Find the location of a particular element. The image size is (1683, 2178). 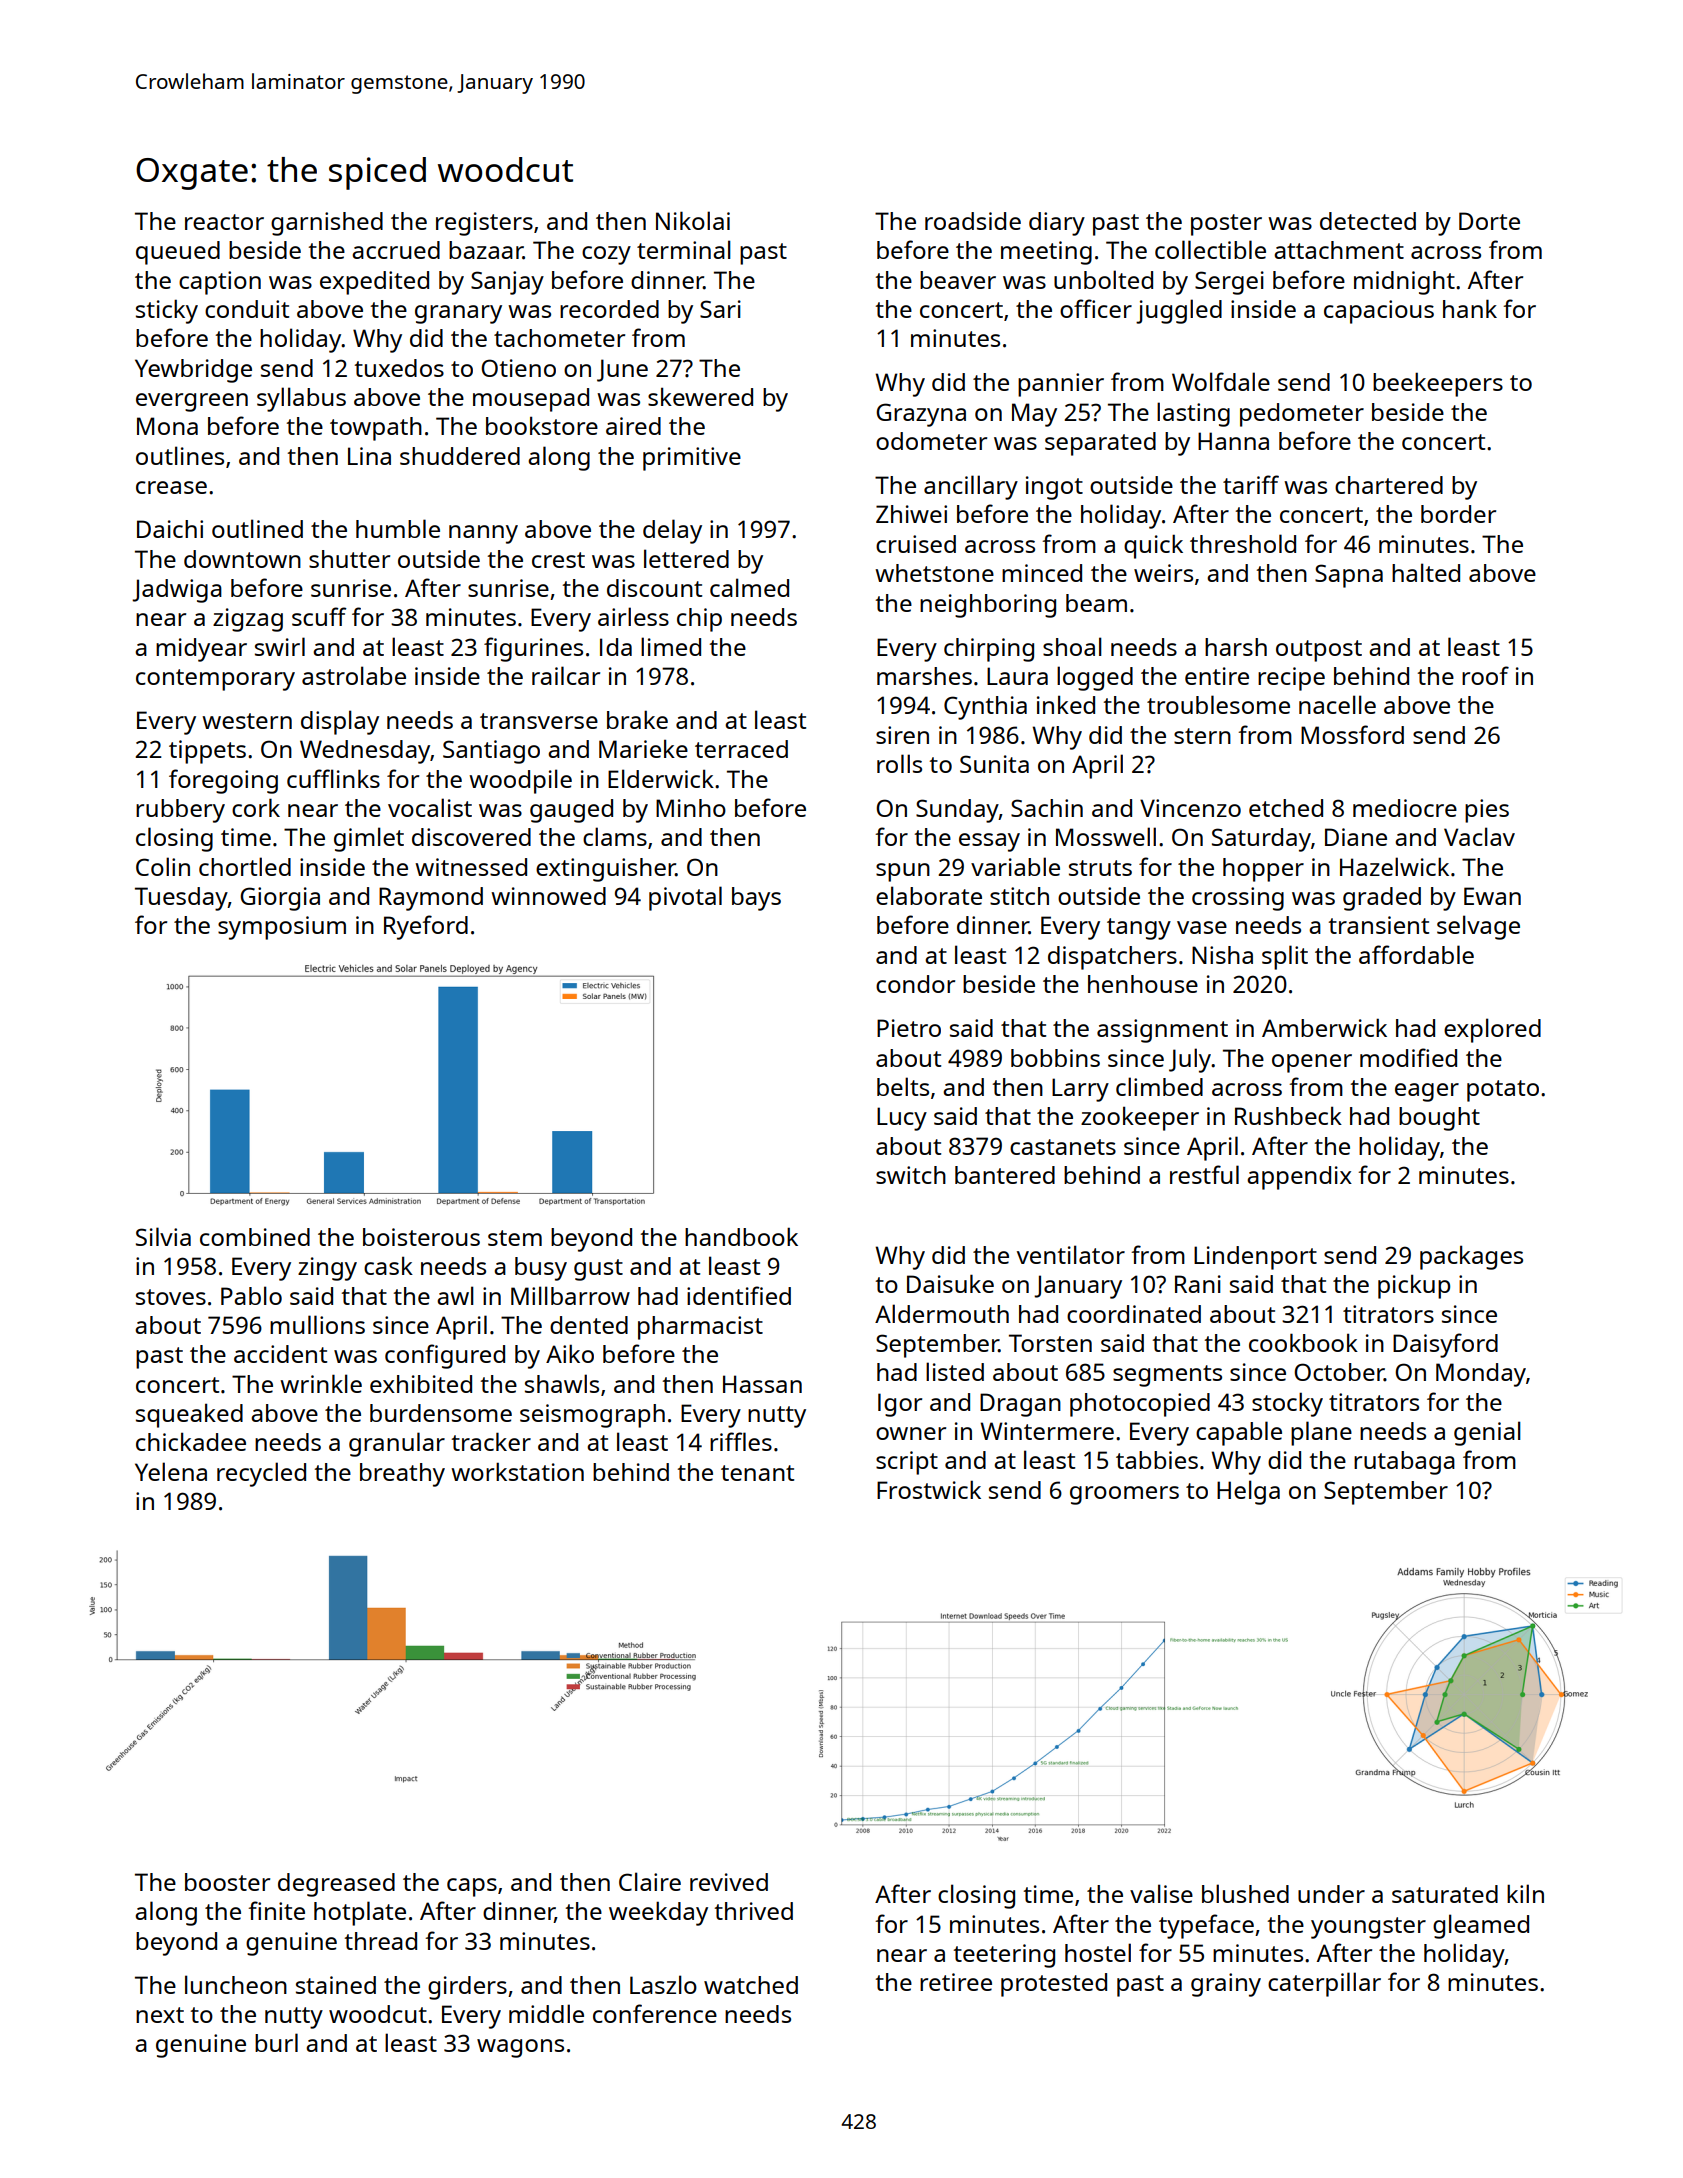

Nikolai is located at coordinates (693, 220).
